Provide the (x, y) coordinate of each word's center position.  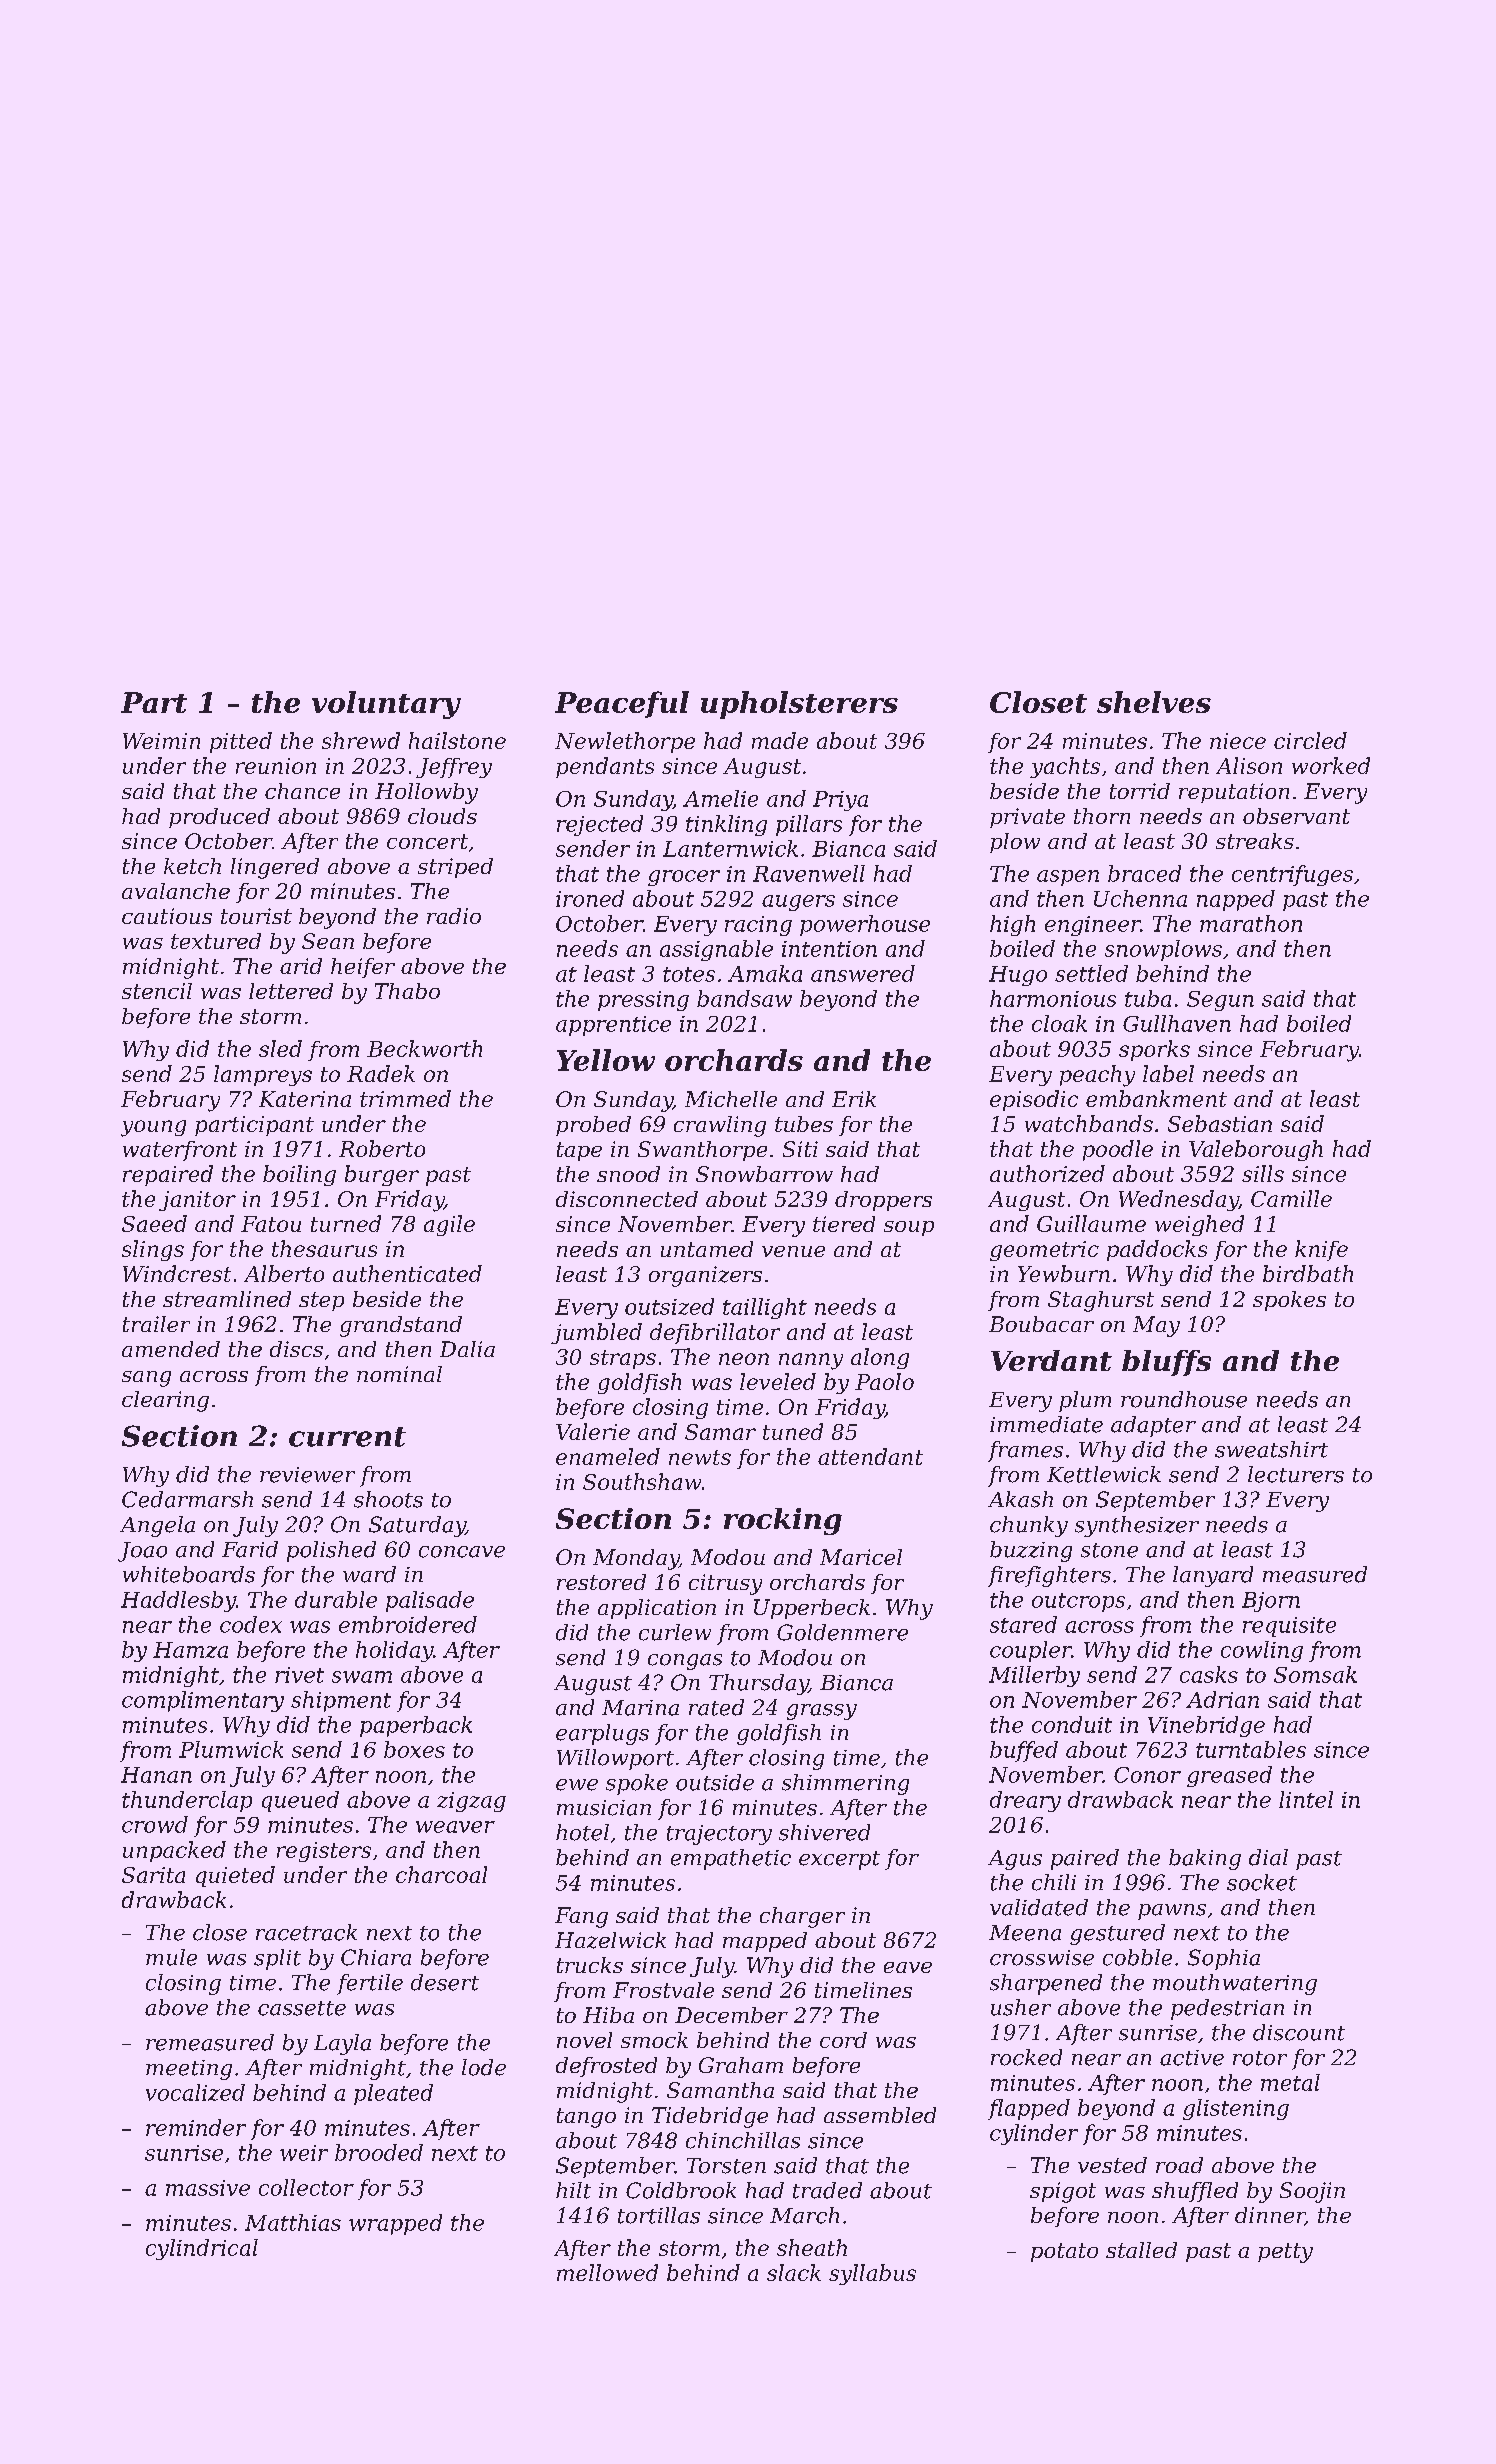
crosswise (1042, 1958)
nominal (399, 1374)
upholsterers (799, 705)
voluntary (386, 705)
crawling (720, 1126)
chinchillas (743, 2140)
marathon (1251, 923)
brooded (379, 2152)
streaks (1255, 841)
